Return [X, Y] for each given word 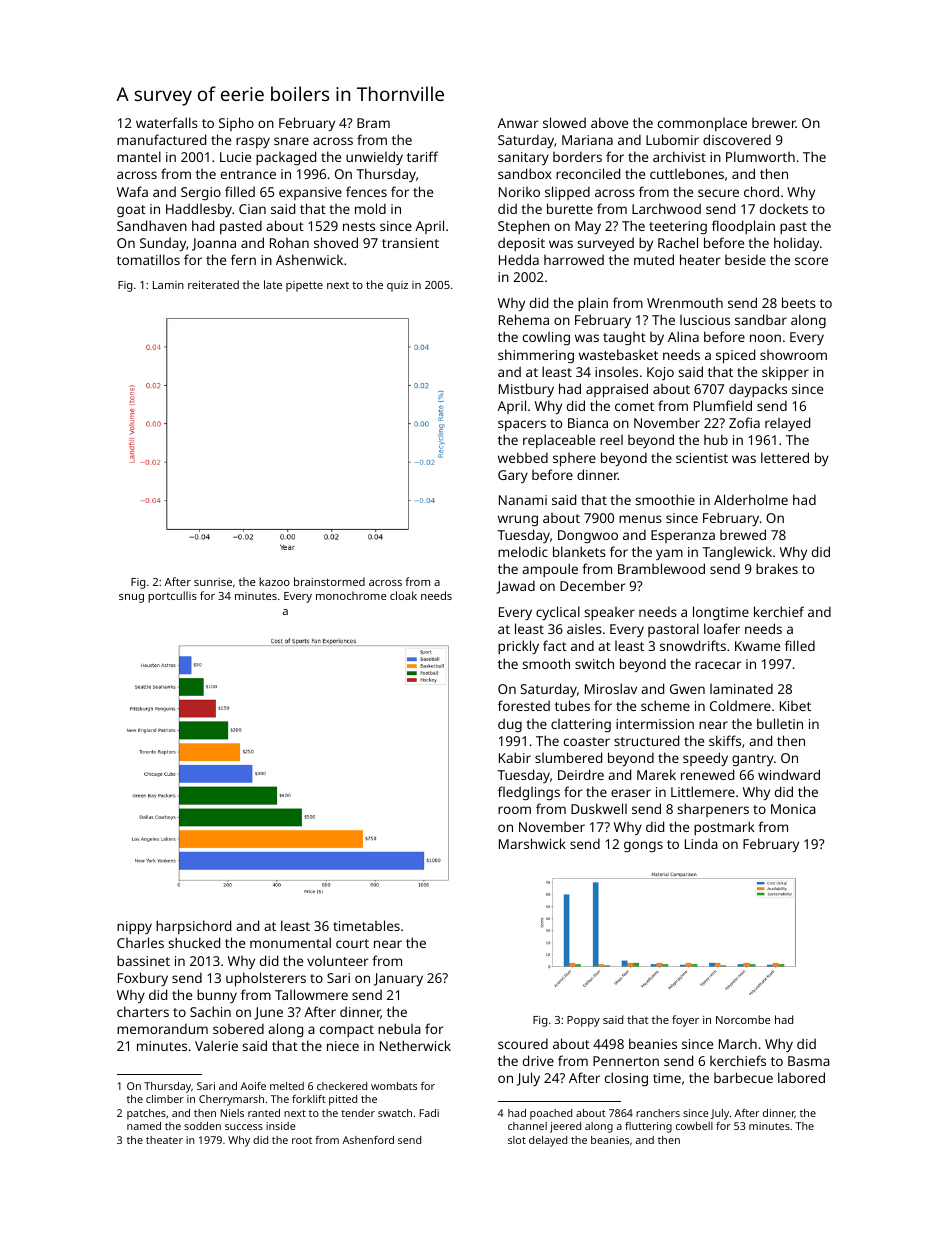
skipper [785, 373]
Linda [701, 843]
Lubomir [672, 139]
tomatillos [148, 259]
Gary [513, 476]
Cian [252, 209]
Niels [232, 1113]
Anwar [517, 123]
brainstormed [329, 581]
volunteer [337, 960]
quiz [397, 286]
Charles [140, 942]
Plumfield [723, 405]
